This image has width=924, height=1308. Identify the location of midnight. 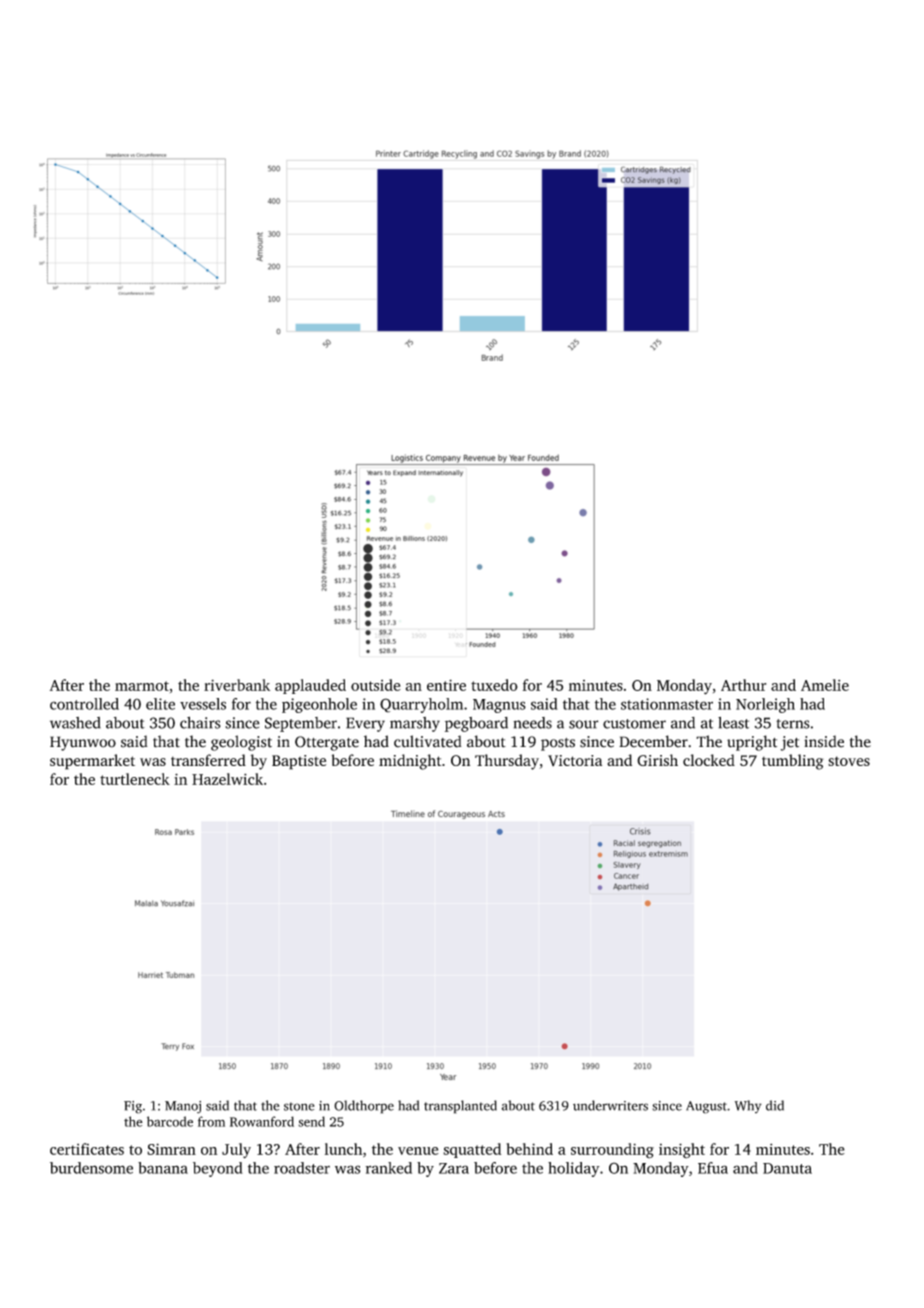
(410, 762).
